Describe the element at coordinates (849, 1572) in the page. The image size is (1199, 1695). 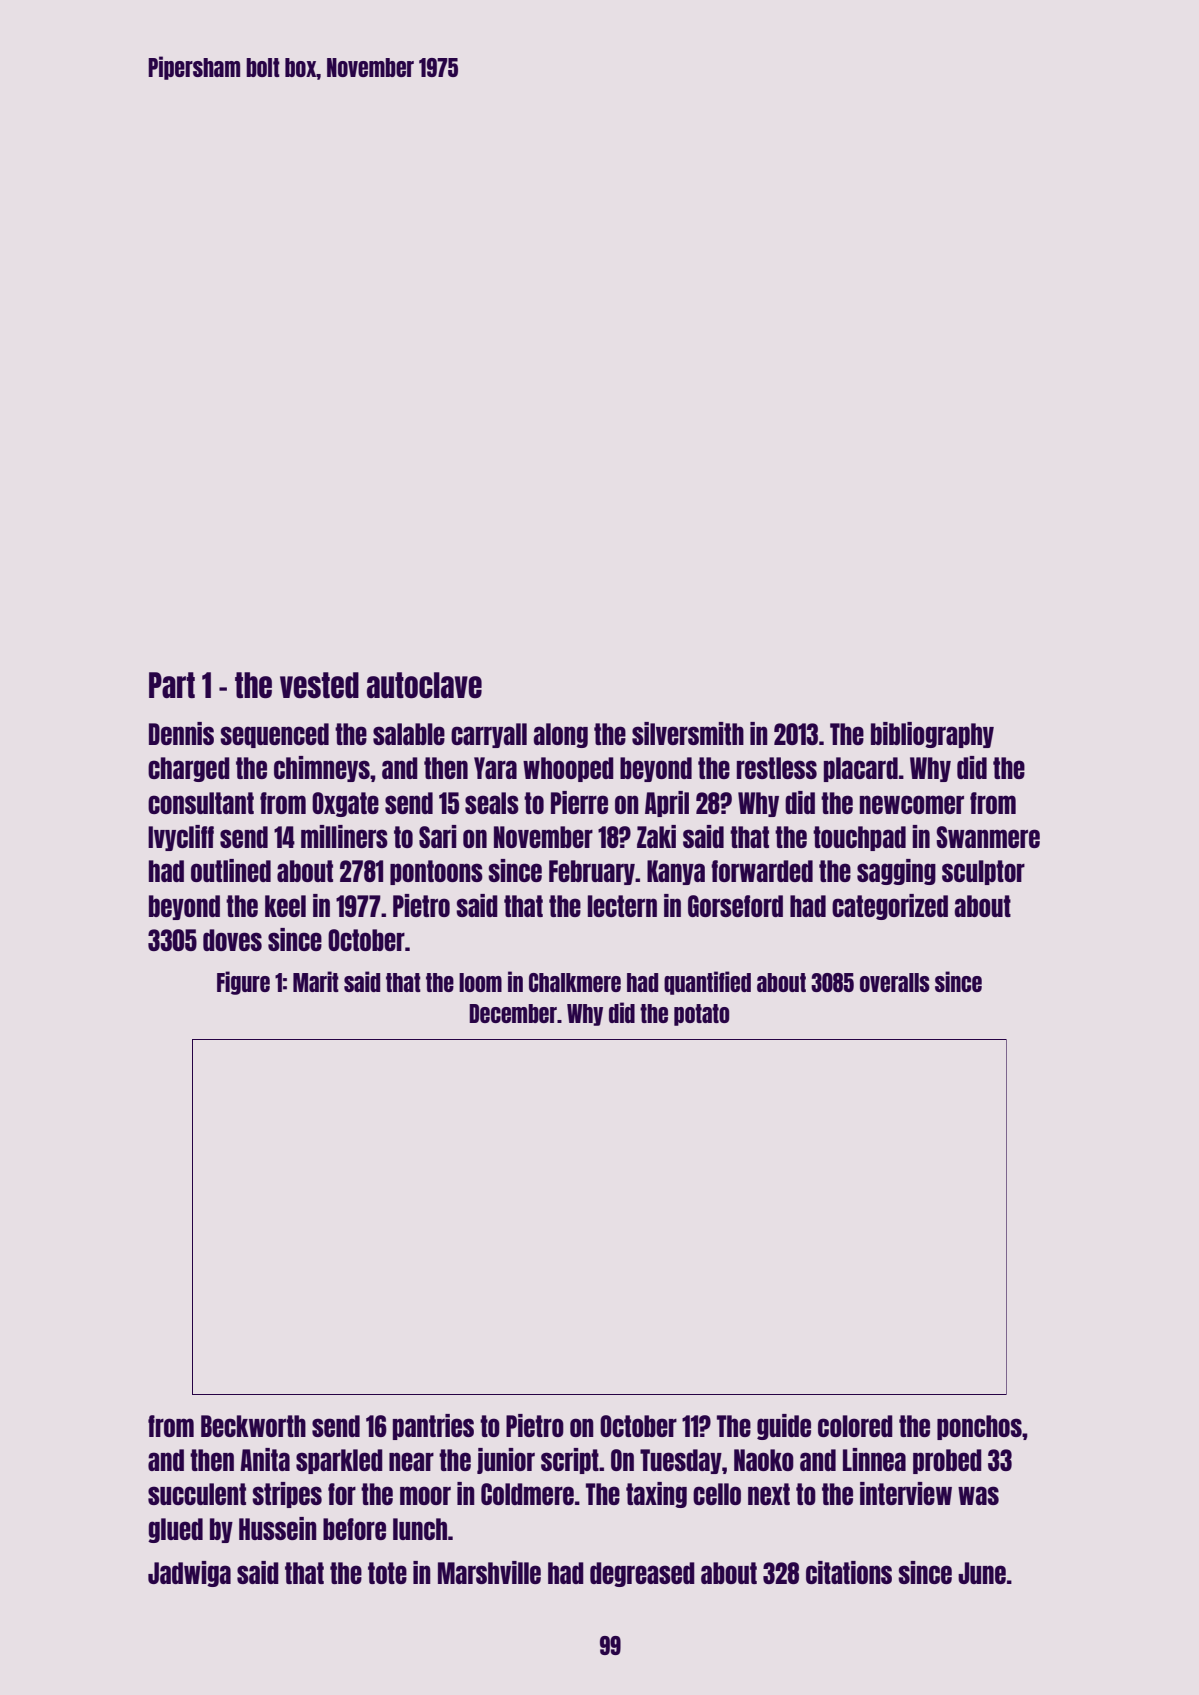
I see `citations` at that location.
